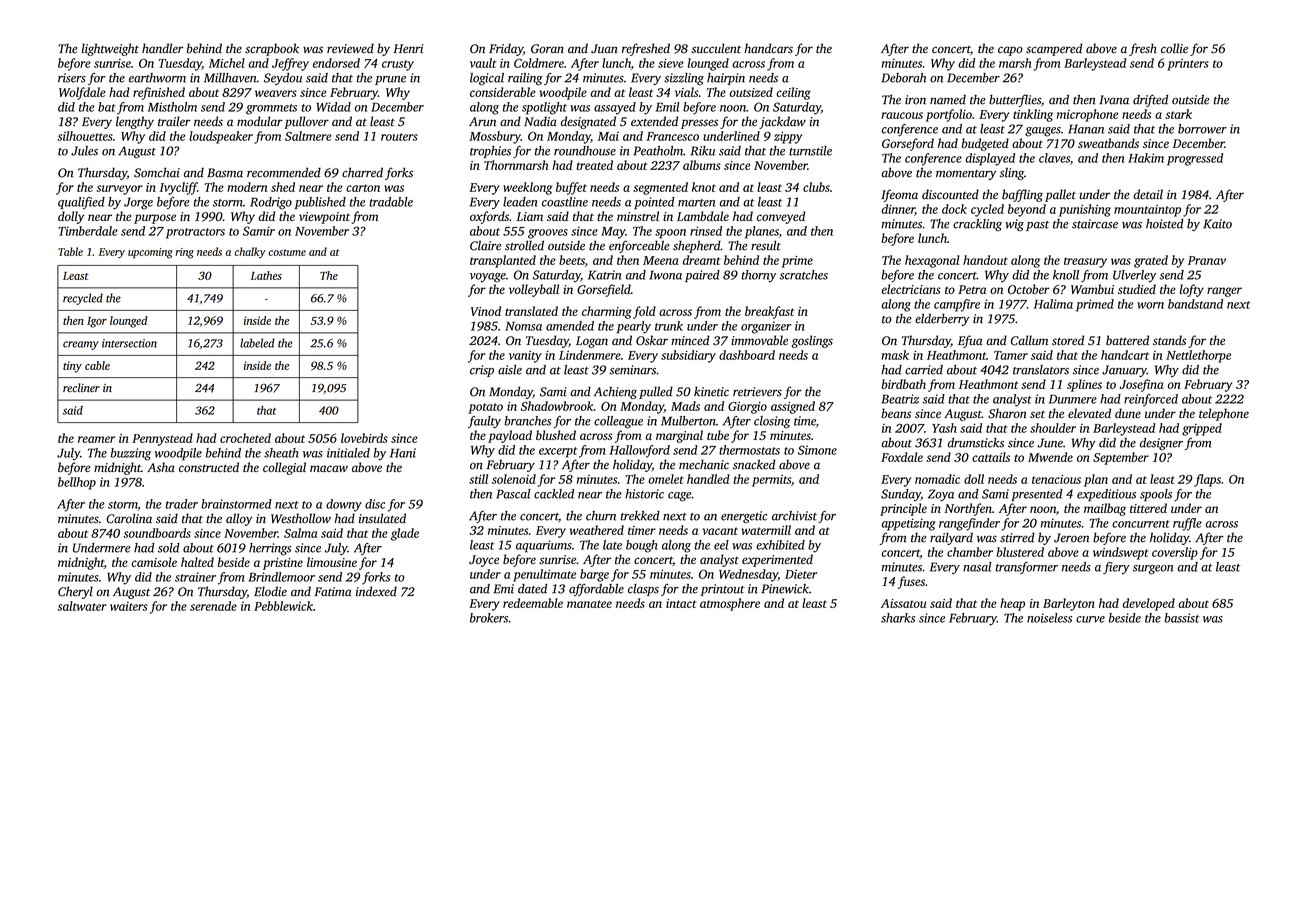 The image size is (1308, 924). Describe the element at coordinates (557, 406) in the page. I see `Shadowbrook` at that location.
